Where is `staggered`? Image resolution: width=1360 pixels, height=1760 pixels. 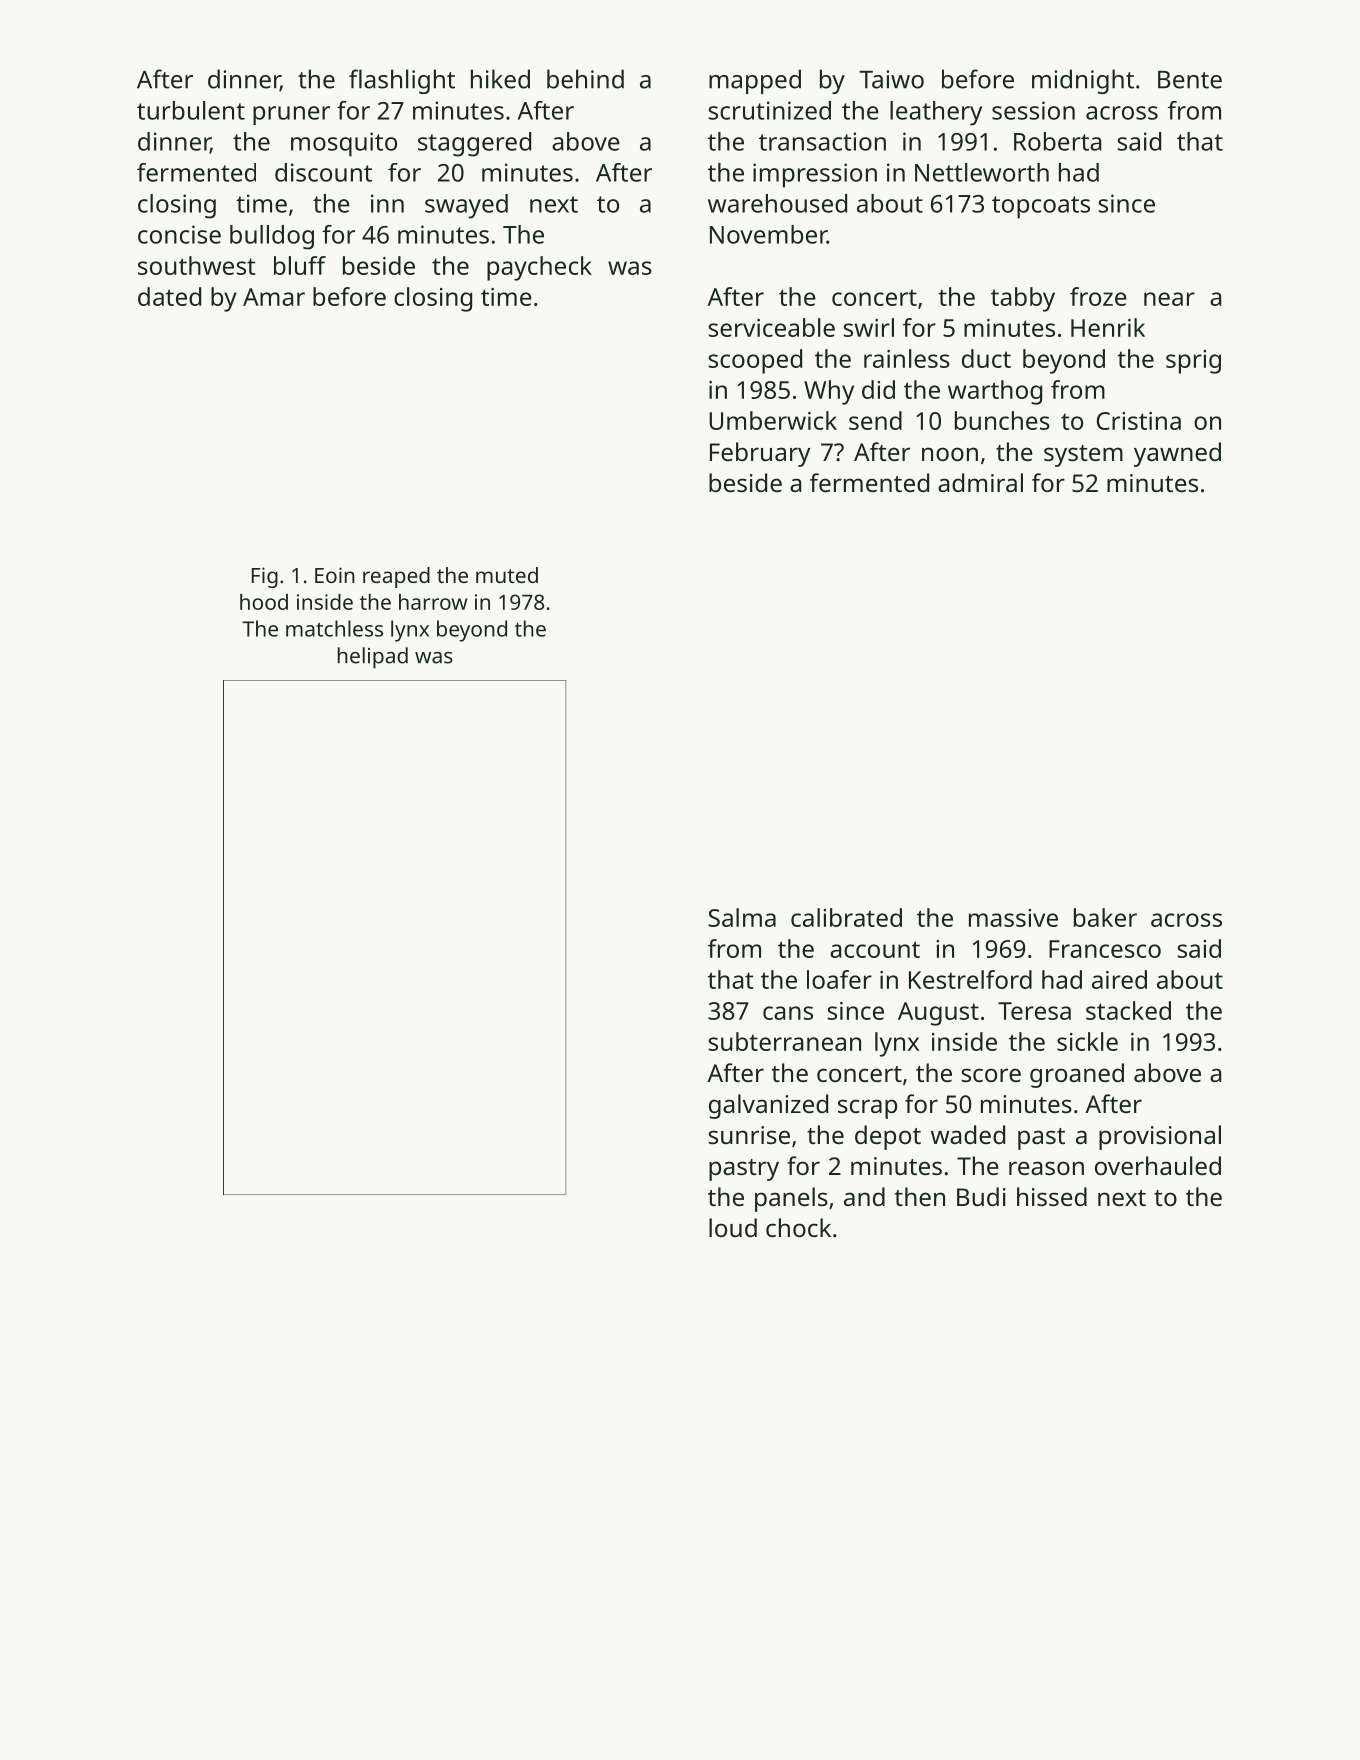 staggered is located at coordinates (474, 144).
